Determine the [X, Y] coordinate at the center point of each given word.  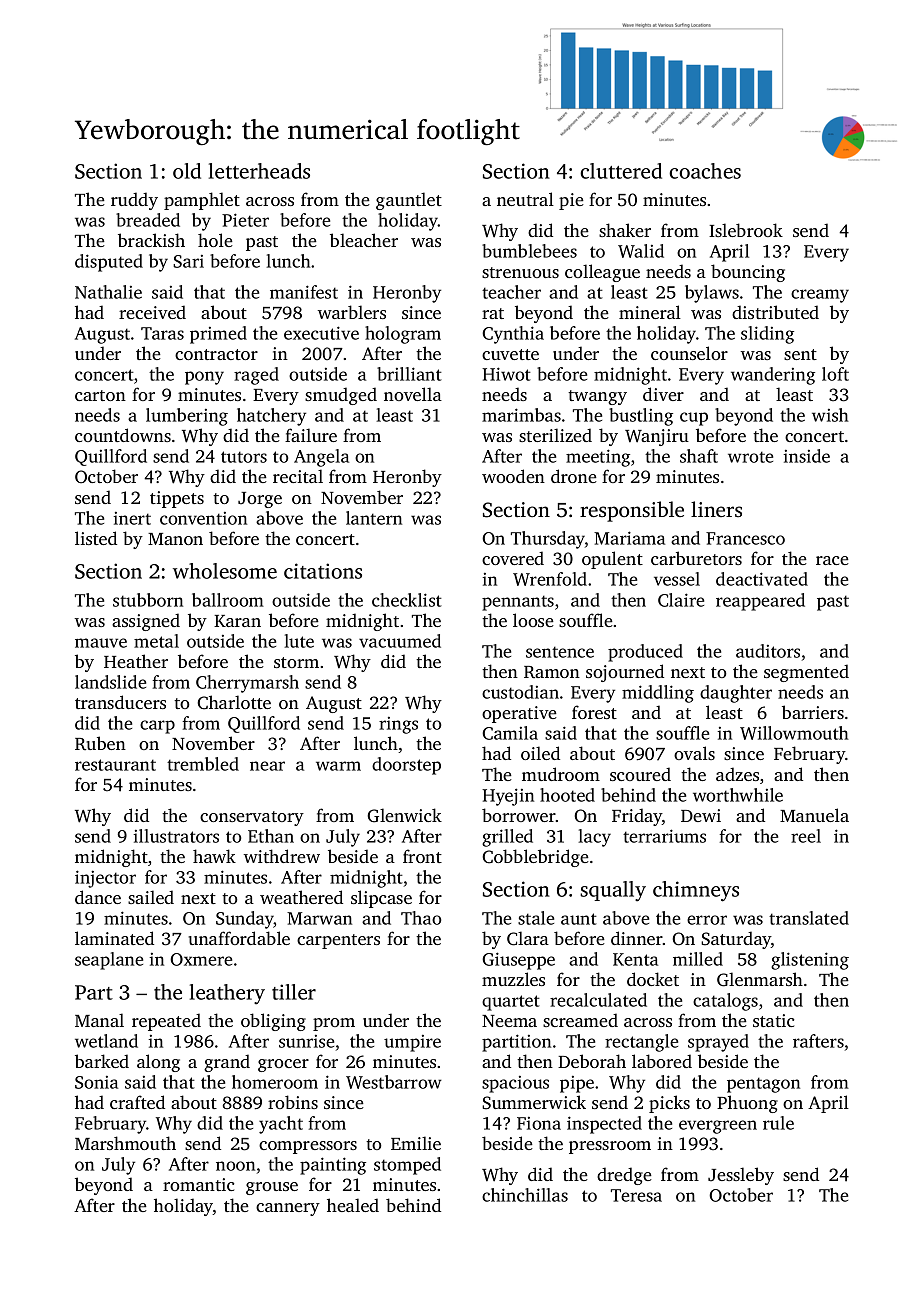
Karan [237, 621]
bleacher [364, 240]
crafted [137, 1102]
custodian [520, 692]
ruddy [134, 201]
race [832, 560]
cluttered [621, 171]
